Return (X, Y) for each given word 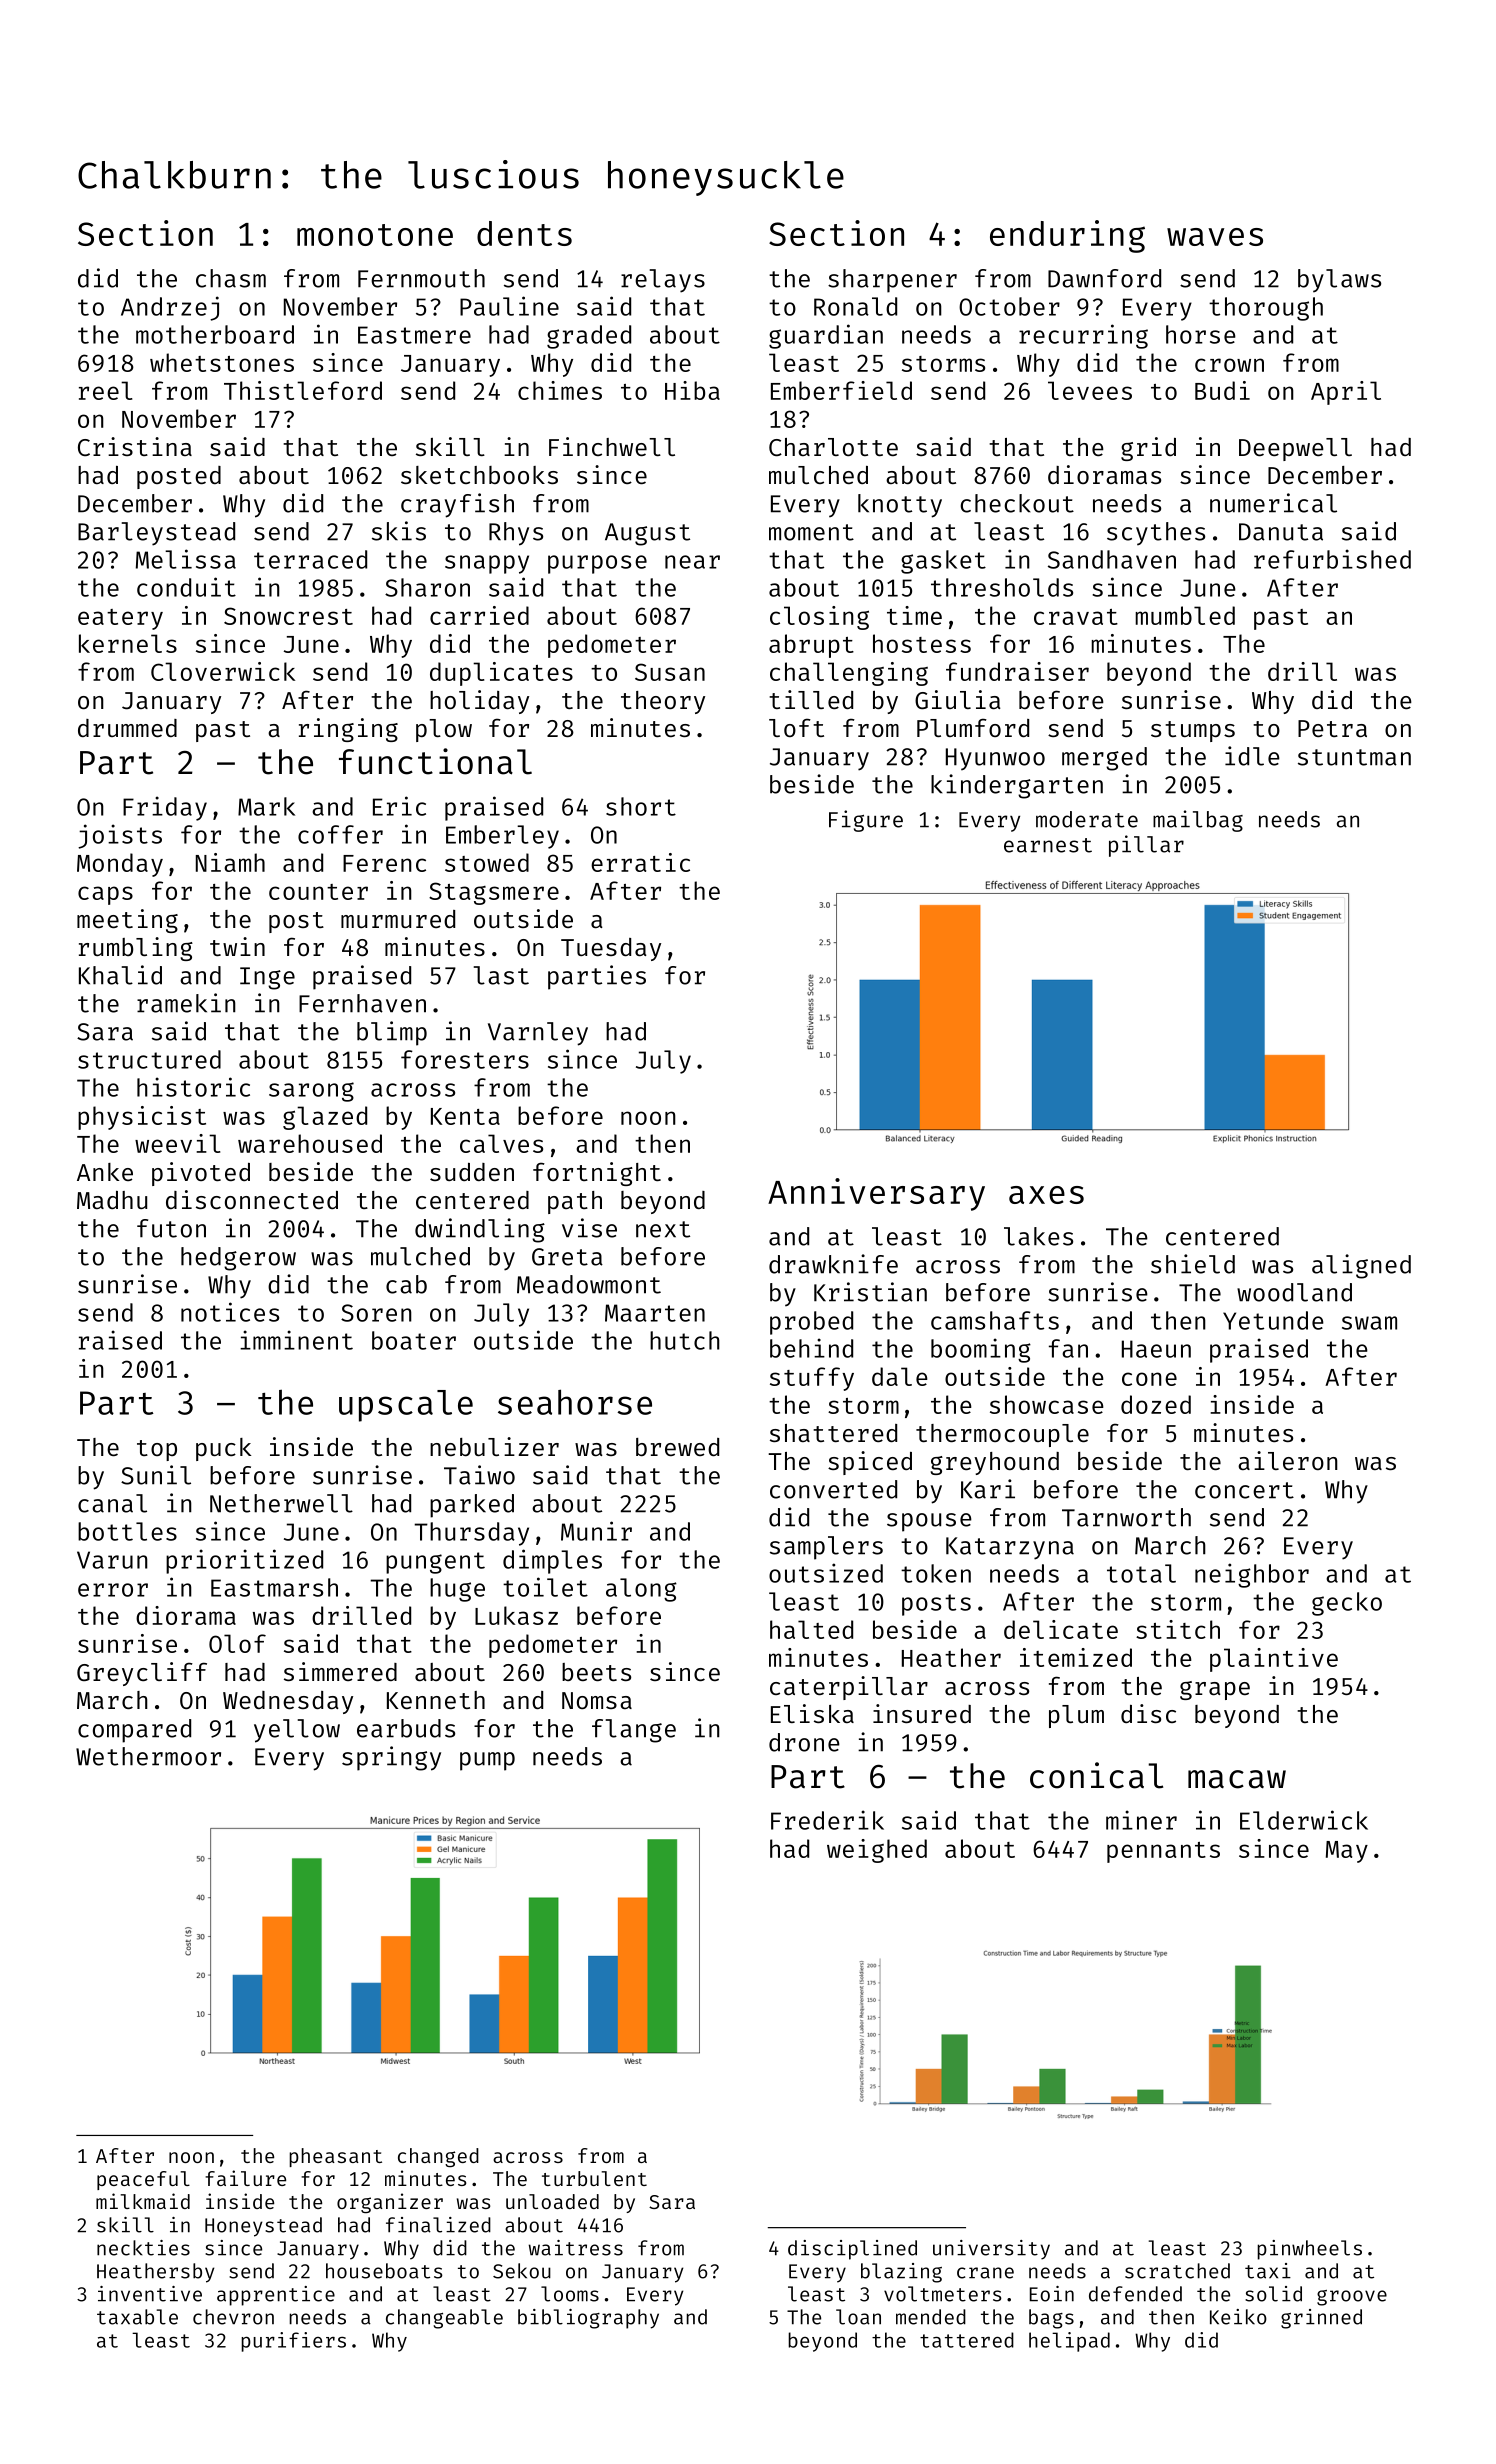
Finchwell (612, 446)
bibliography (588, 2319)
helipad (1069, 2342)
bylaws (1339, 281)
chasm (231, 278)
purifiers (293, 2342)
